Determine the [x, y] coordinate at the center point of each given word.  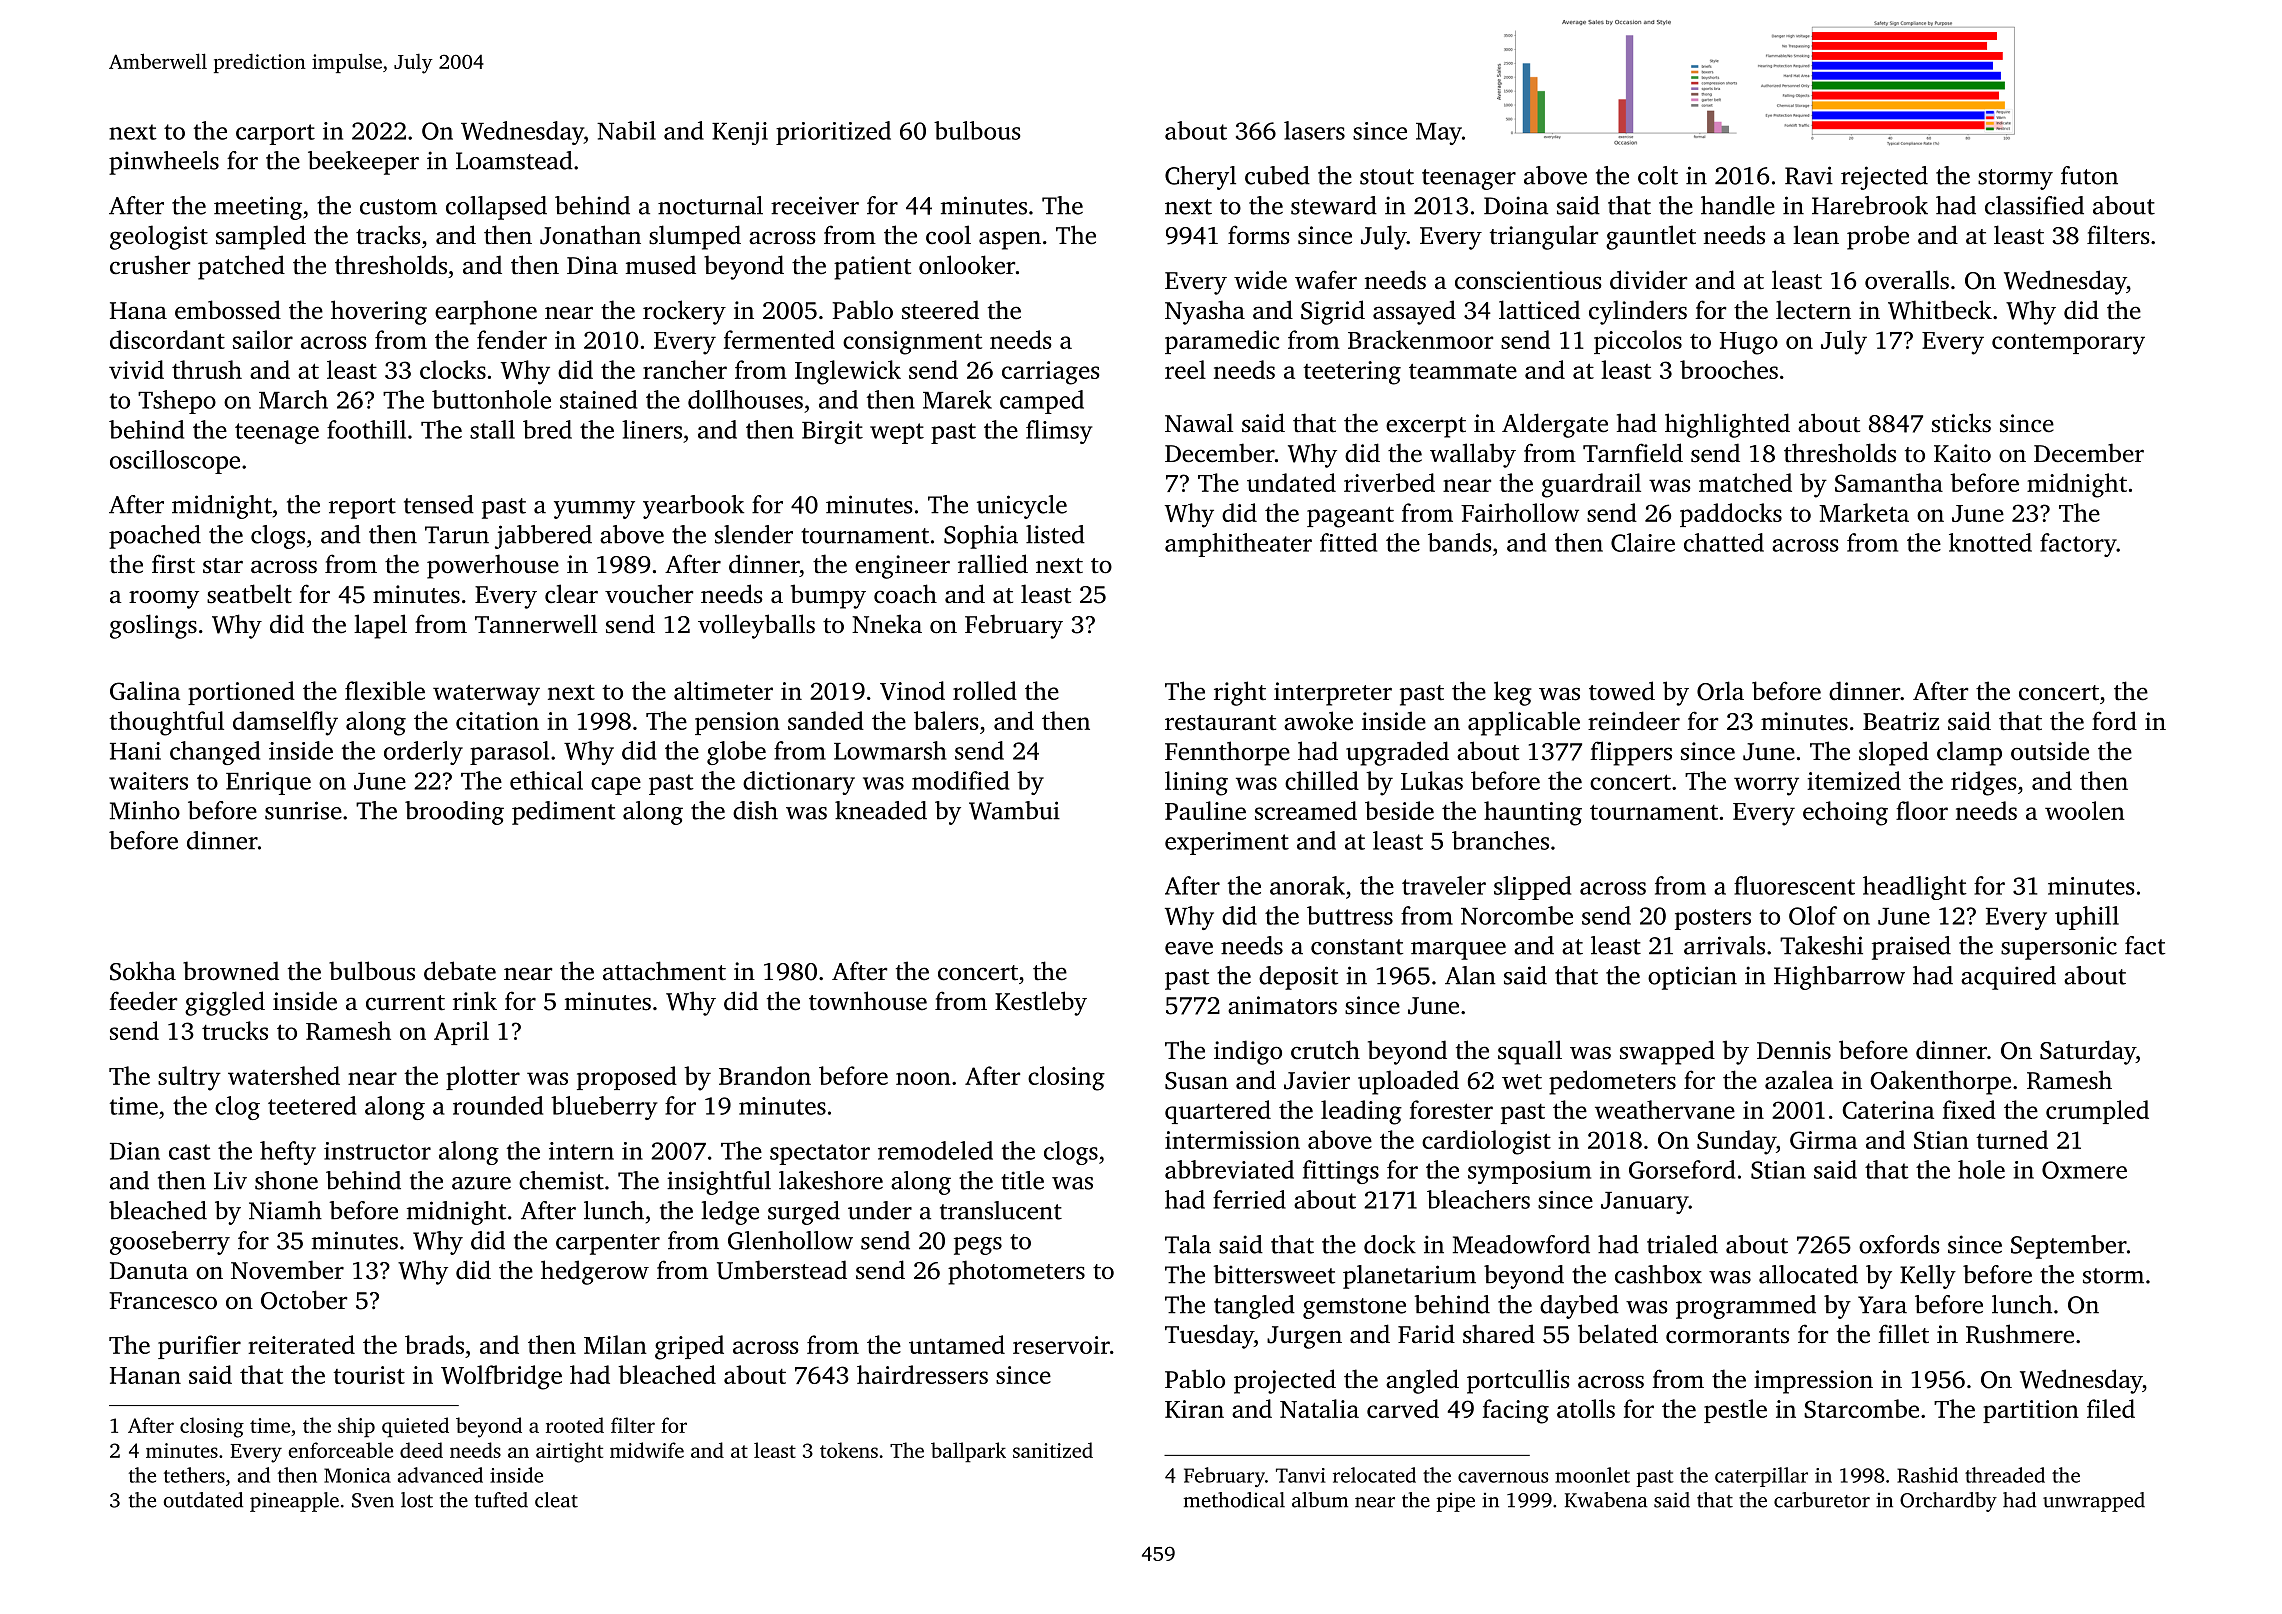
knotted [1990, 542]
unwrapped [2094, 1502]
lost [417, 1500]
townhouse [868, 1001]
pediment [563, 813]
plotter [483, 1078]
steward [1334, 205]
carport [275, 134]
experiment [1227, 843]
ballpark [968, 1452]
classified [2034, 205]
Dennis [1794, 1050]
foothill [366, 429]
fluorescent [1794, 885]
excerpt [1426, 427]
